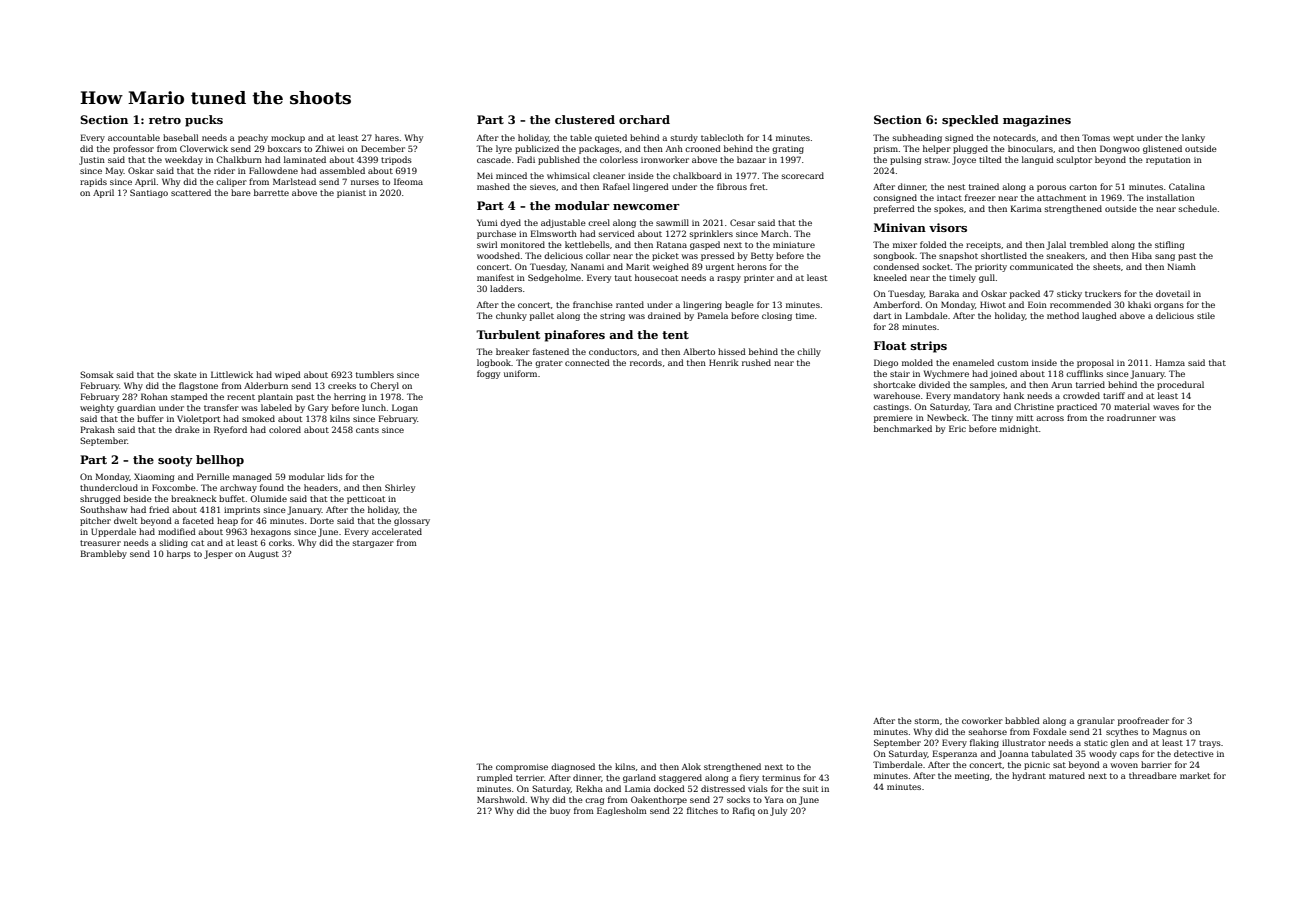 This page has width=1308, height=924. I want to click on lanky, so click(1193, 138).
